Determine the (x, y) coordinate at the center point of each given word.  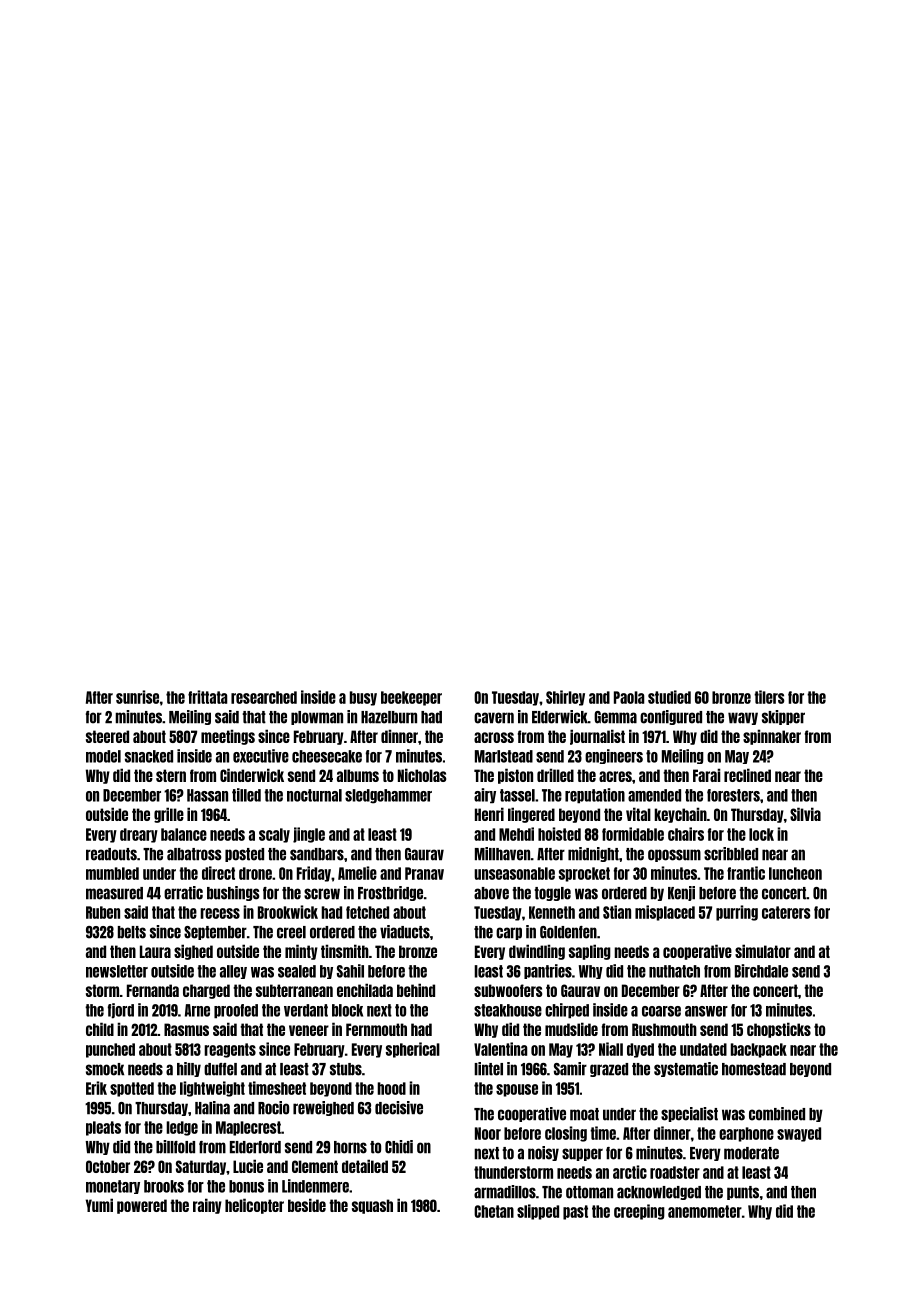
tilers (769, 697)
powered (142, 1206)
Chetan (494, 1211)
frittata (207, 697)
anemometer (705, 1211)
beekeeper (411, 698)
